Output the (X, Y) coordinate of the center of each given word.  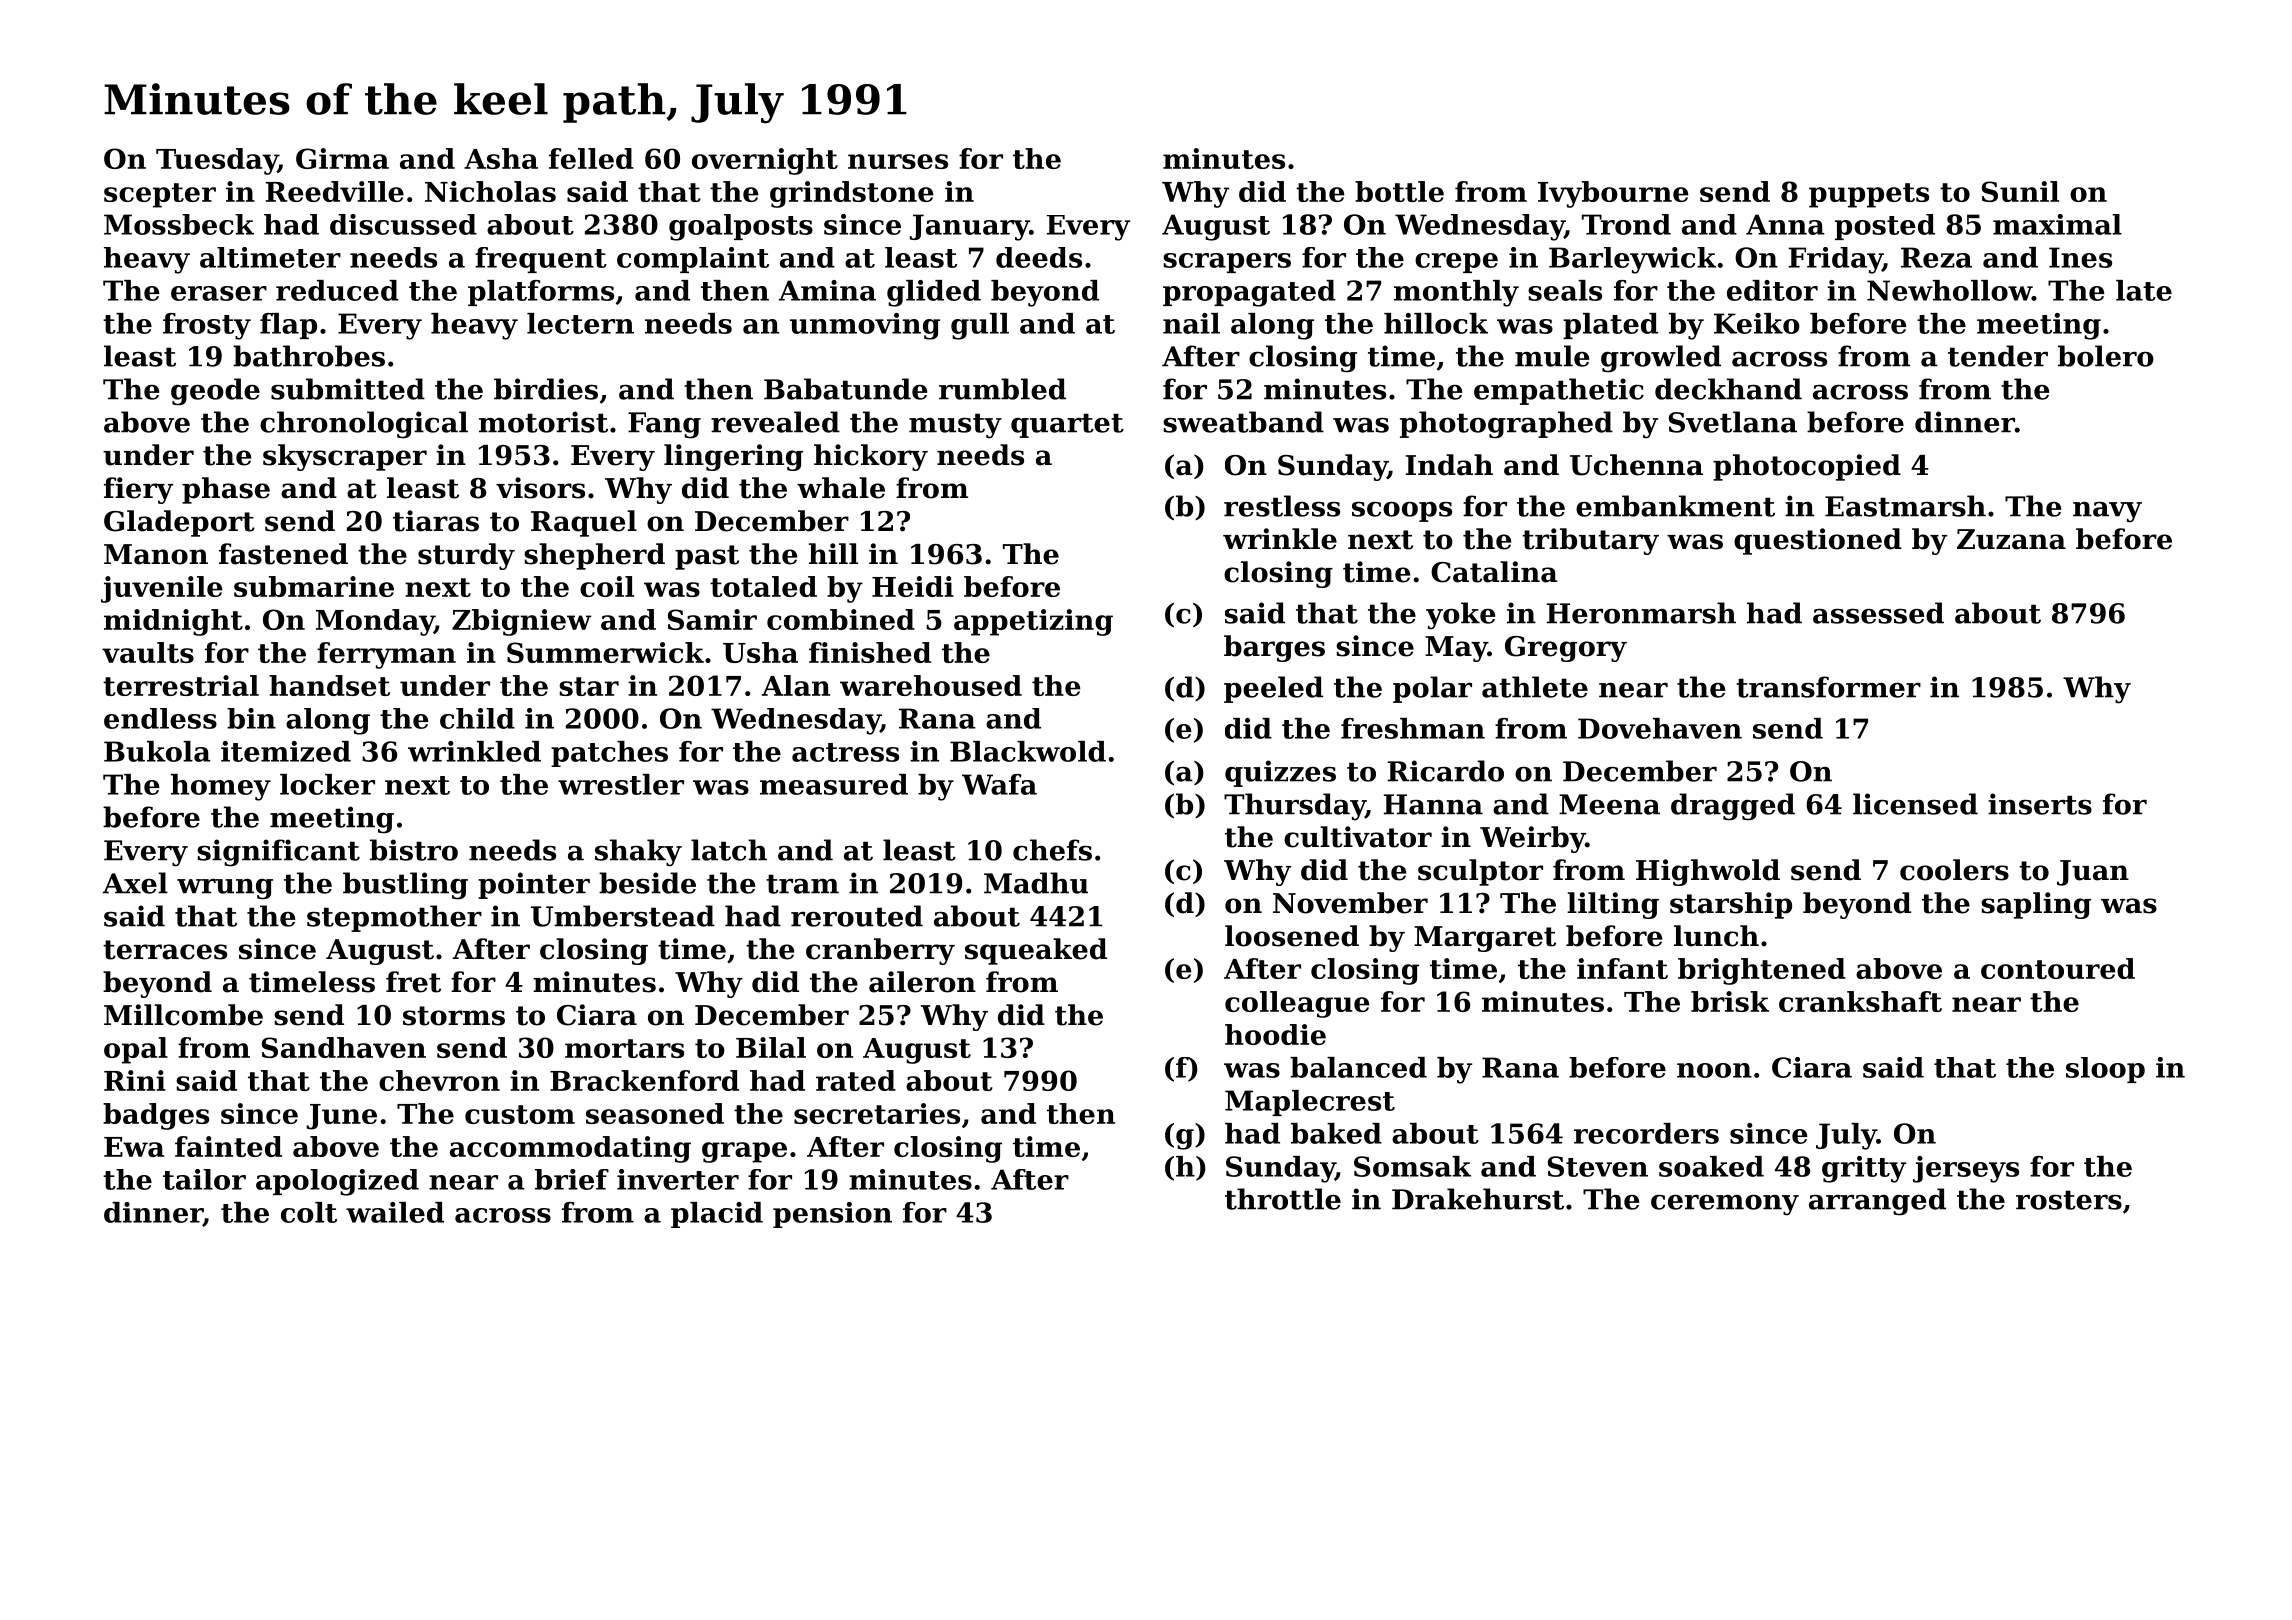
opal (136, 1050)
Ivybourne (1613, 194)
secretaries (877, 1113)
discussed (403, 224)
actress (845, 752)
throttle (1283, 1199)
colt (309, 1212)
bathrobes (309, 356)
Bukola (157, 751)
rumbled (1002, 389)
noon (1714, 1070)
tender (1998, 356)
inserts (2040, 804)
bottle (1399, 191)
